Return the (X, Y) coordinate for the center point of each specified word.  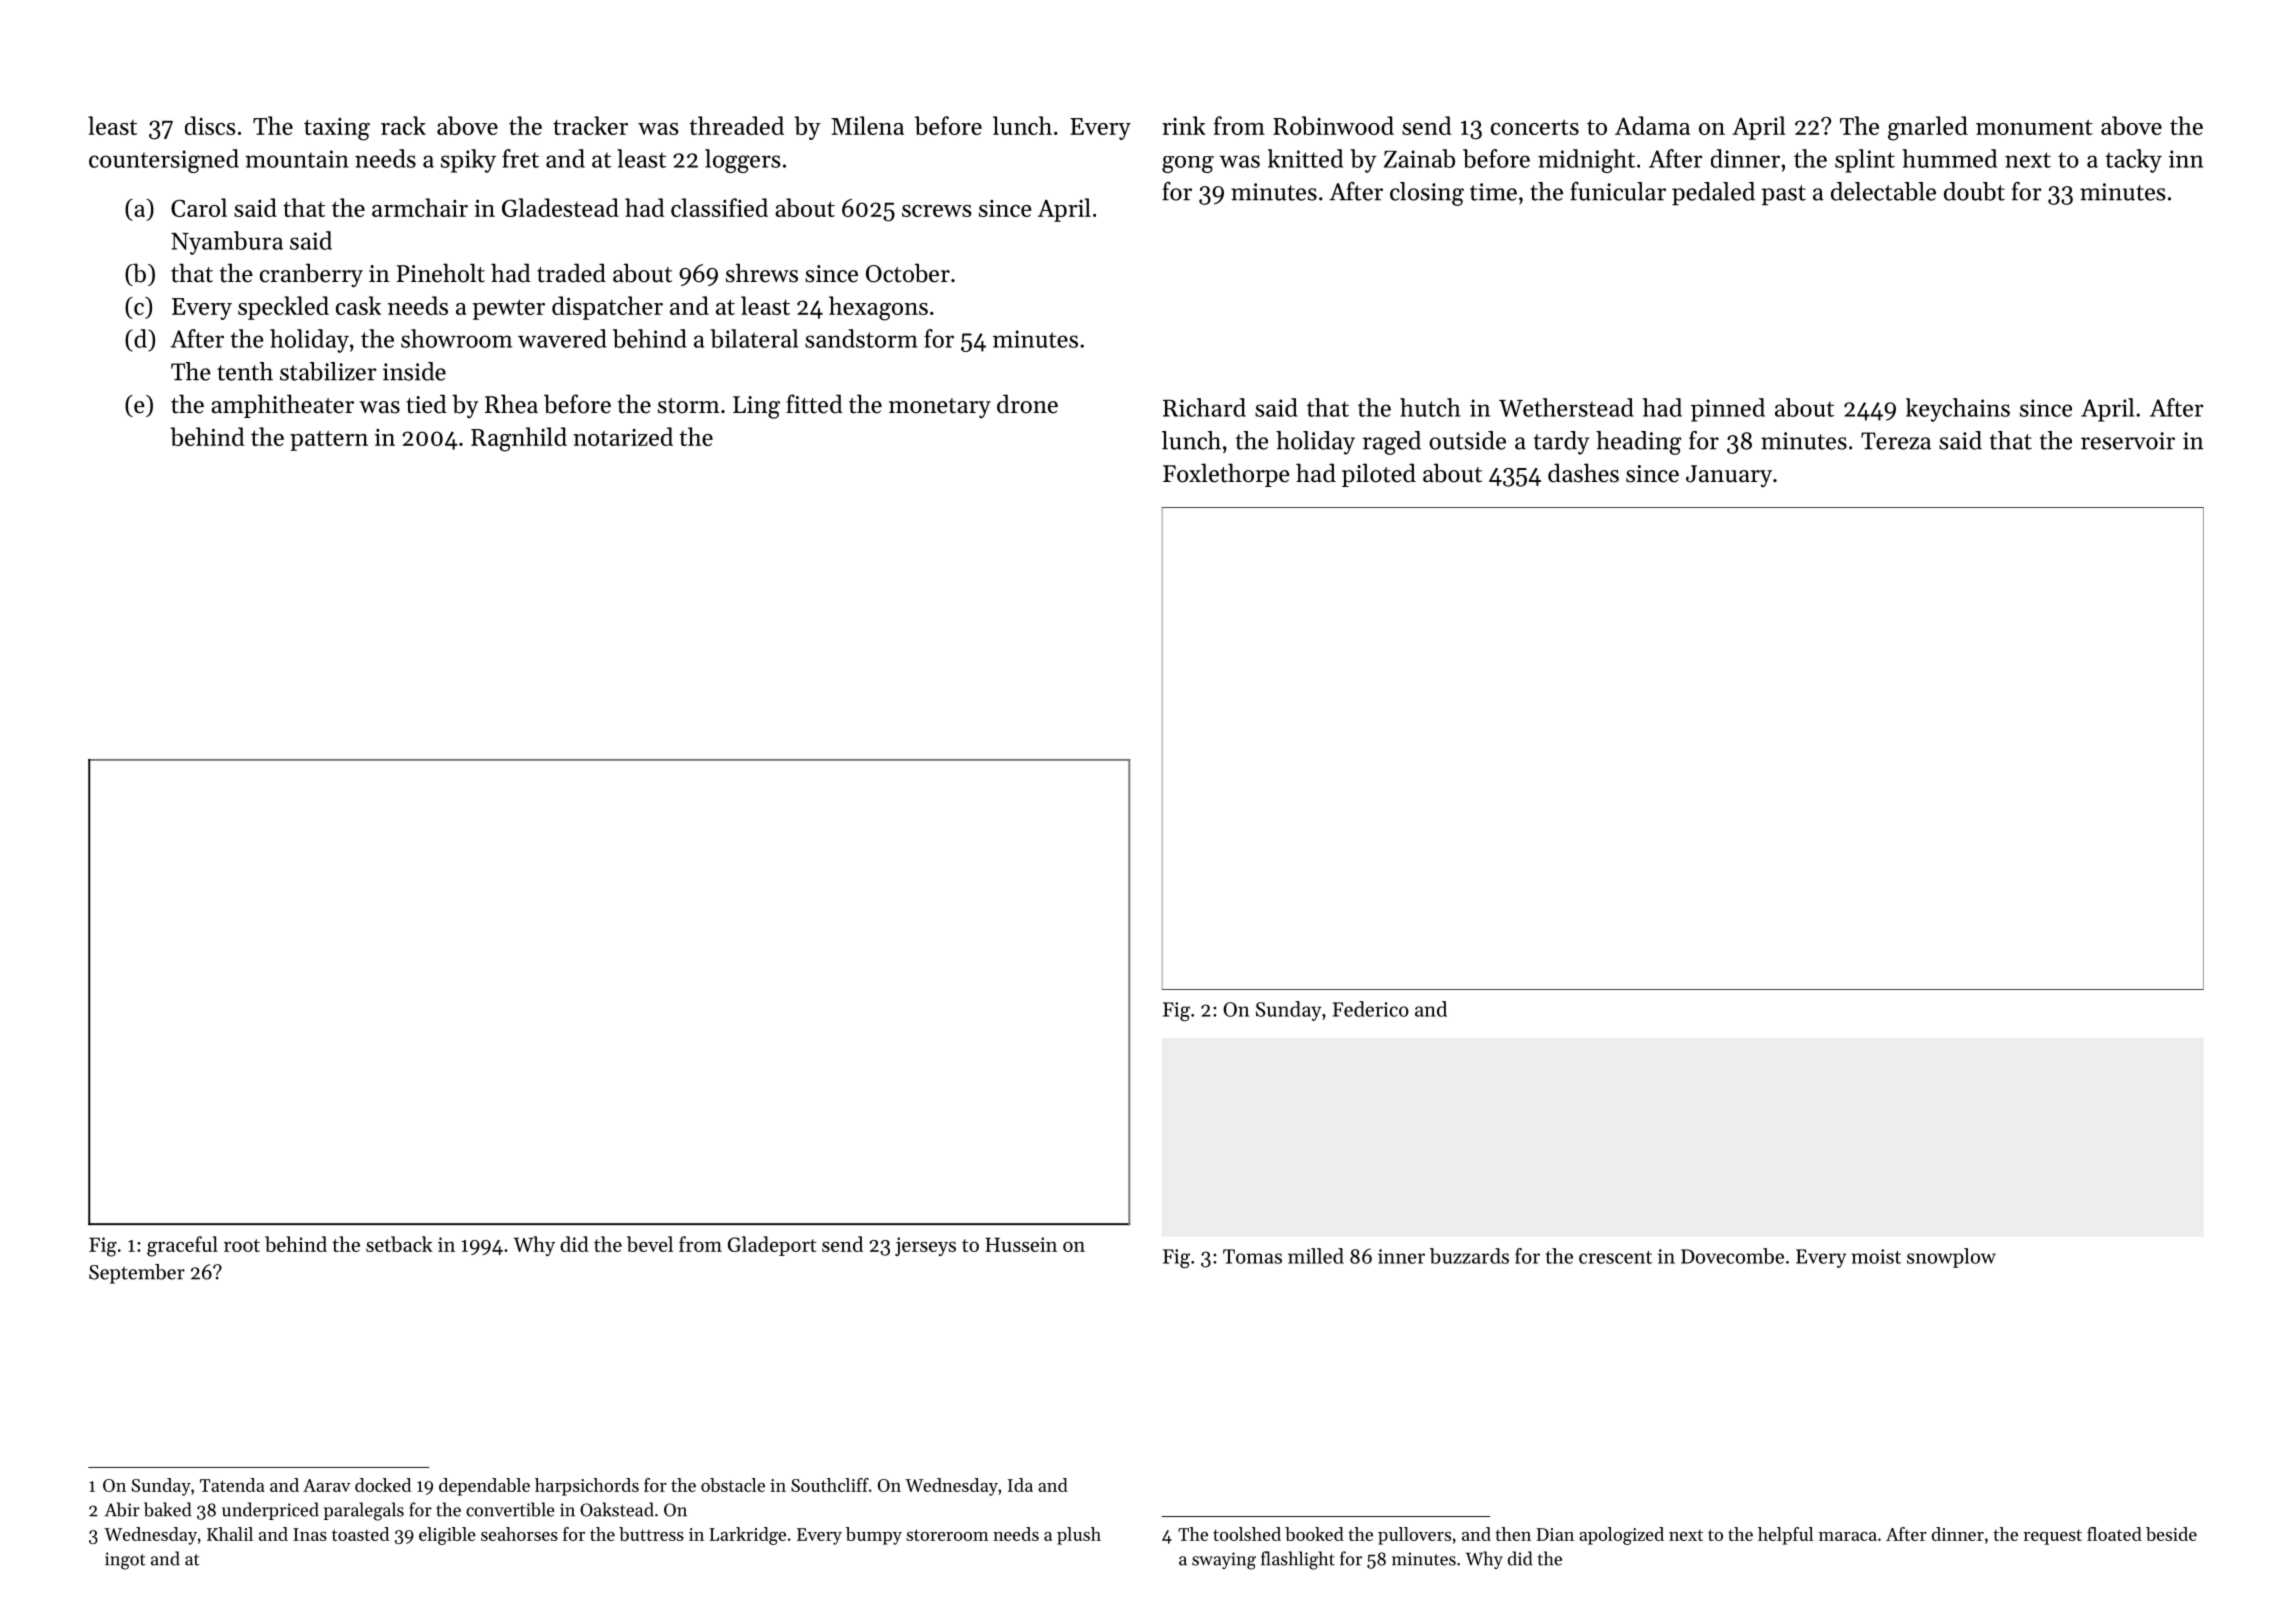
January (1729, 476)
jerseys (925, 1246)
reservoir (2128, 441)
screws (937, 211)
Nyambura (227, 243)
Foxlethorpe (1226, 475)
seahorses (519, 1534)
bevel (650, 1244)
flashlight (1298, 1560)
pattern (329, 440)
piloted (1379, 475)
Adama (1652, 125)
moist (1876, 1256)
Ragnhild (519, 439)
